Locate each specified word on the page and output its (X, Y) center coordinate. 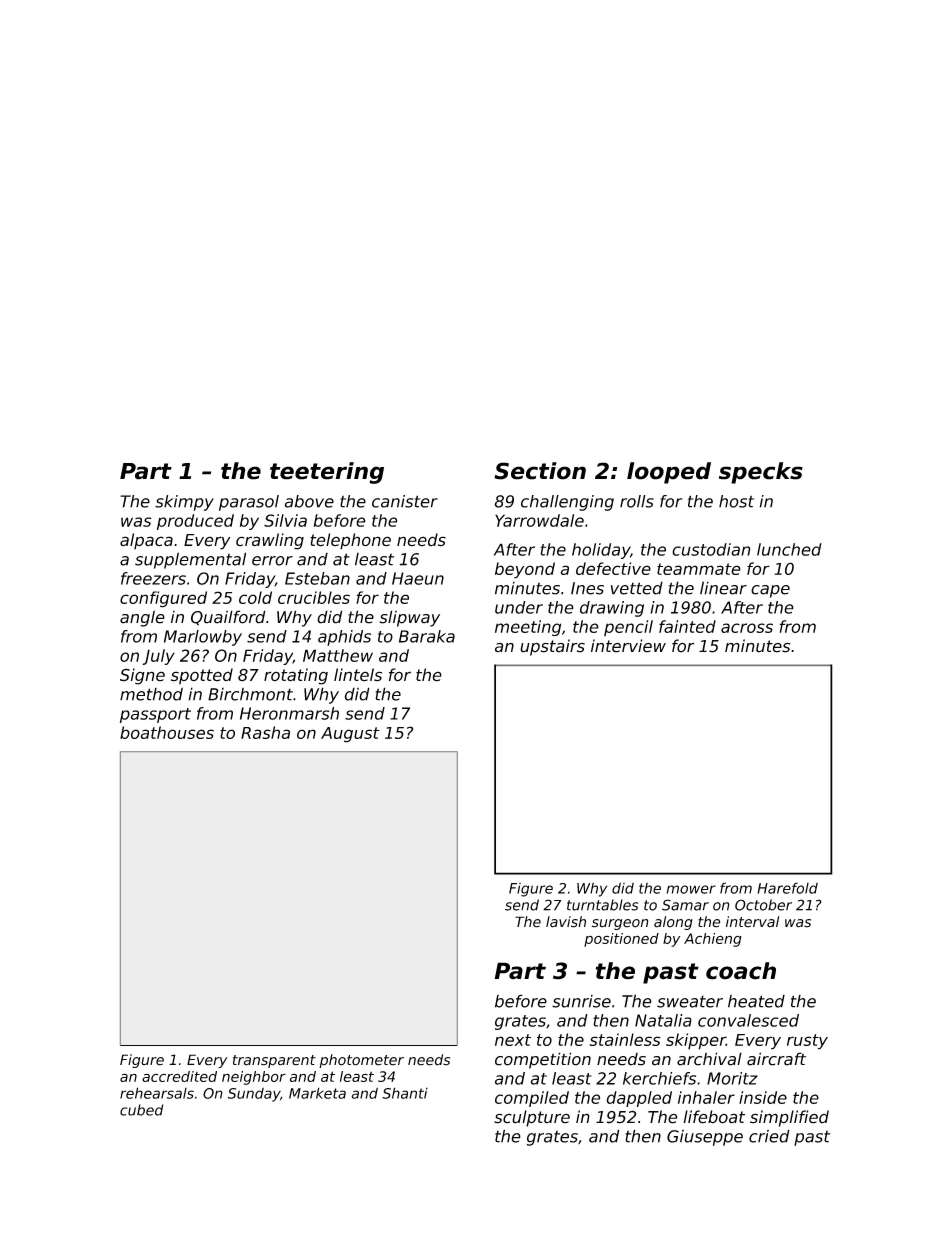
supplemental (190, 560)
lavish (566, 922)
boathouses (167, 732)
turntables (602, 905)
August (350, 735)
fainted (687, 626)
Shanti (405, 1093)
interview (628, 646)
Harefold (787, 888)
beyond (525, 570)
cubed (142, 1110)
